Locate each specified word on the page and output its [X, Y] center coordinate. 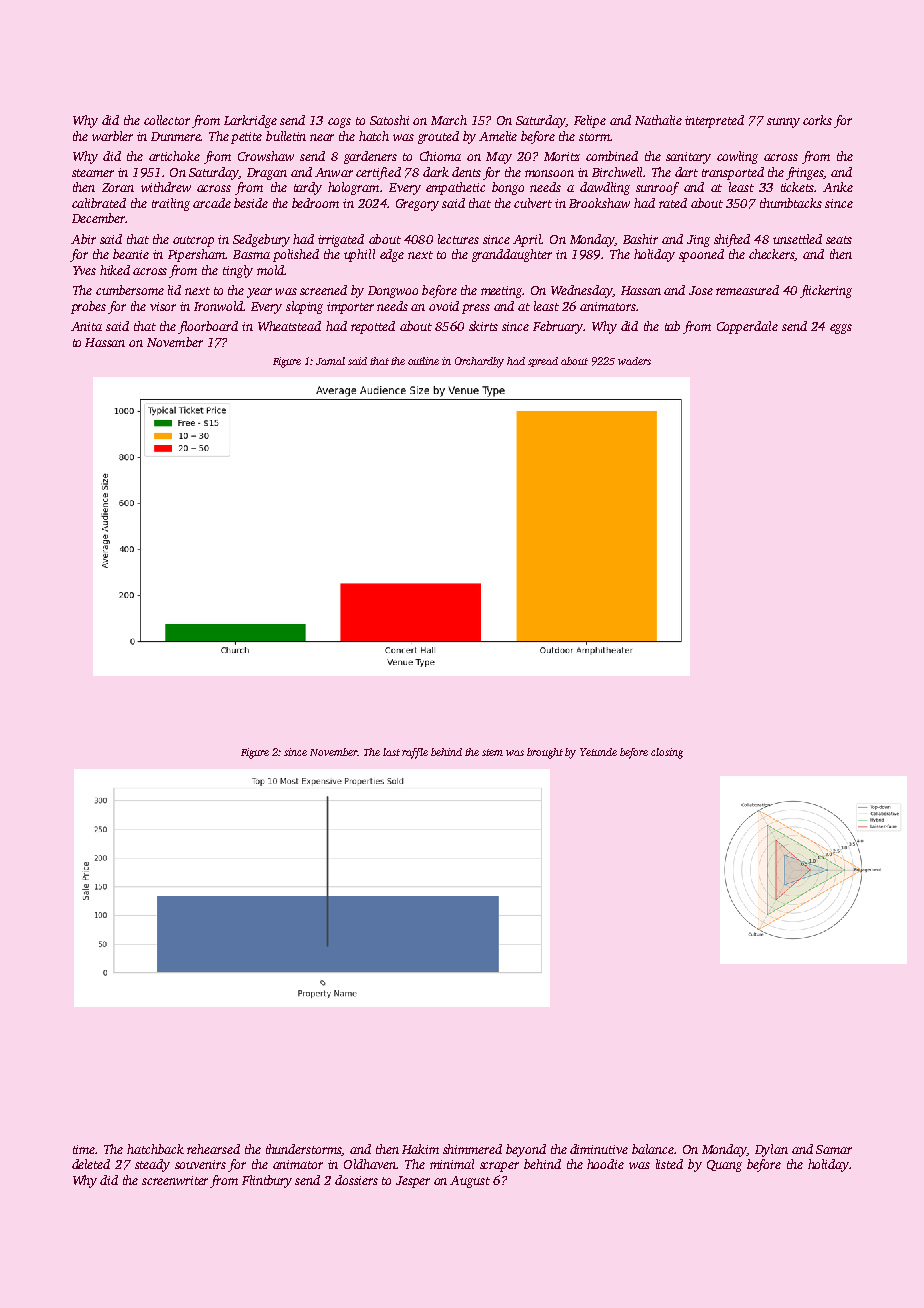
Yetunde [598, 752]
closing [667, 753]
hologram [353, 188]
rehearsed [213, 1149]
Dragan [267, 174]
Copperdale [747, 327]
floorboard [208, 327]
